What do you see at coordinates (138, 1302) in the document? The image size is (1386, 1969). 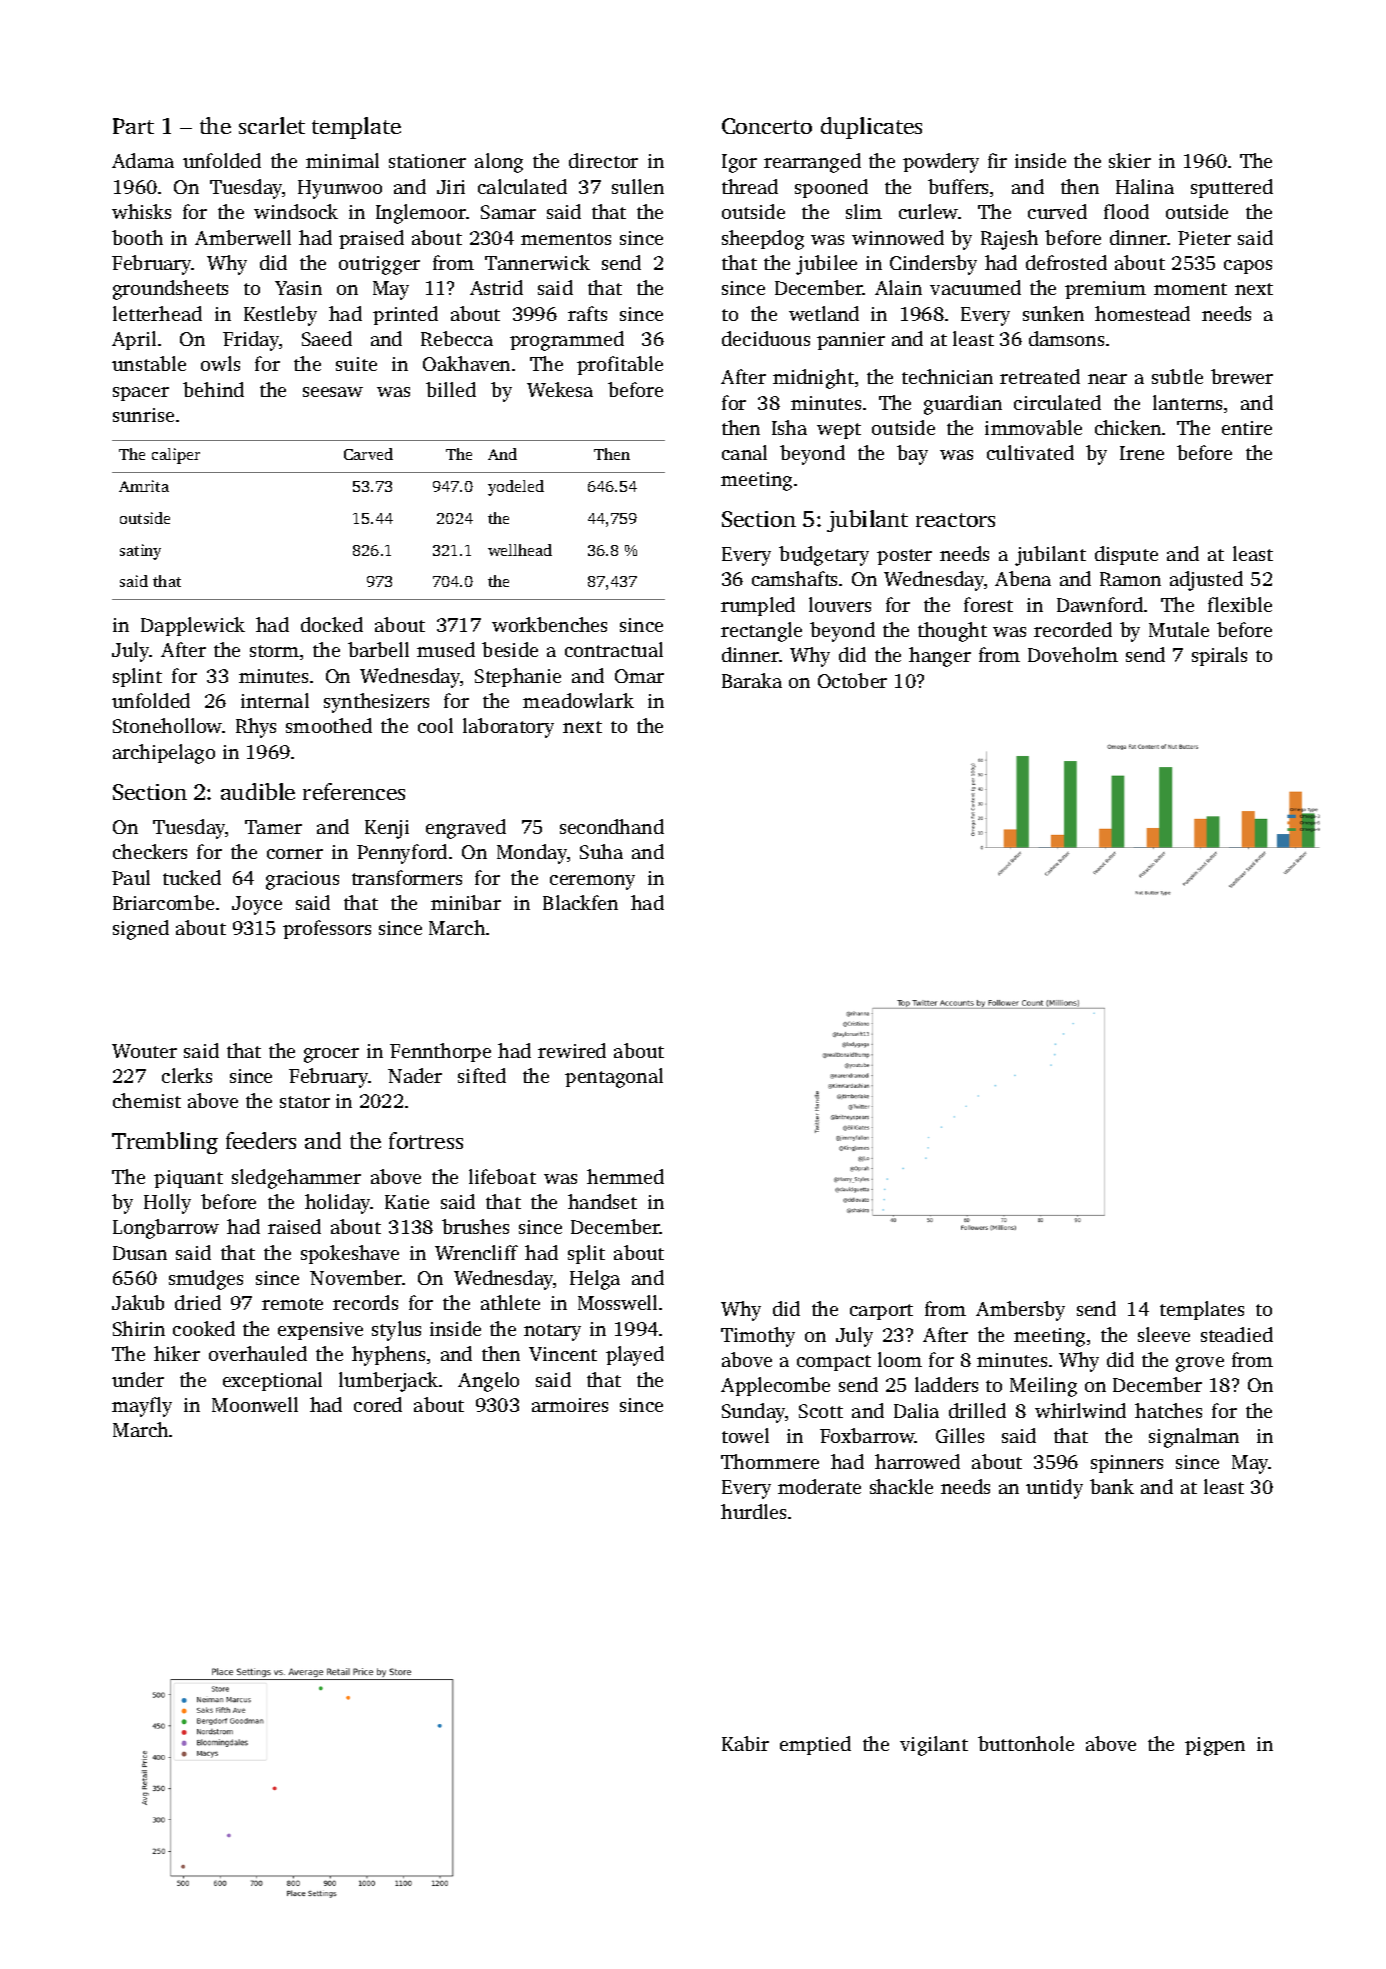 I see `Jakub` at bounding box center [138, 1302].
